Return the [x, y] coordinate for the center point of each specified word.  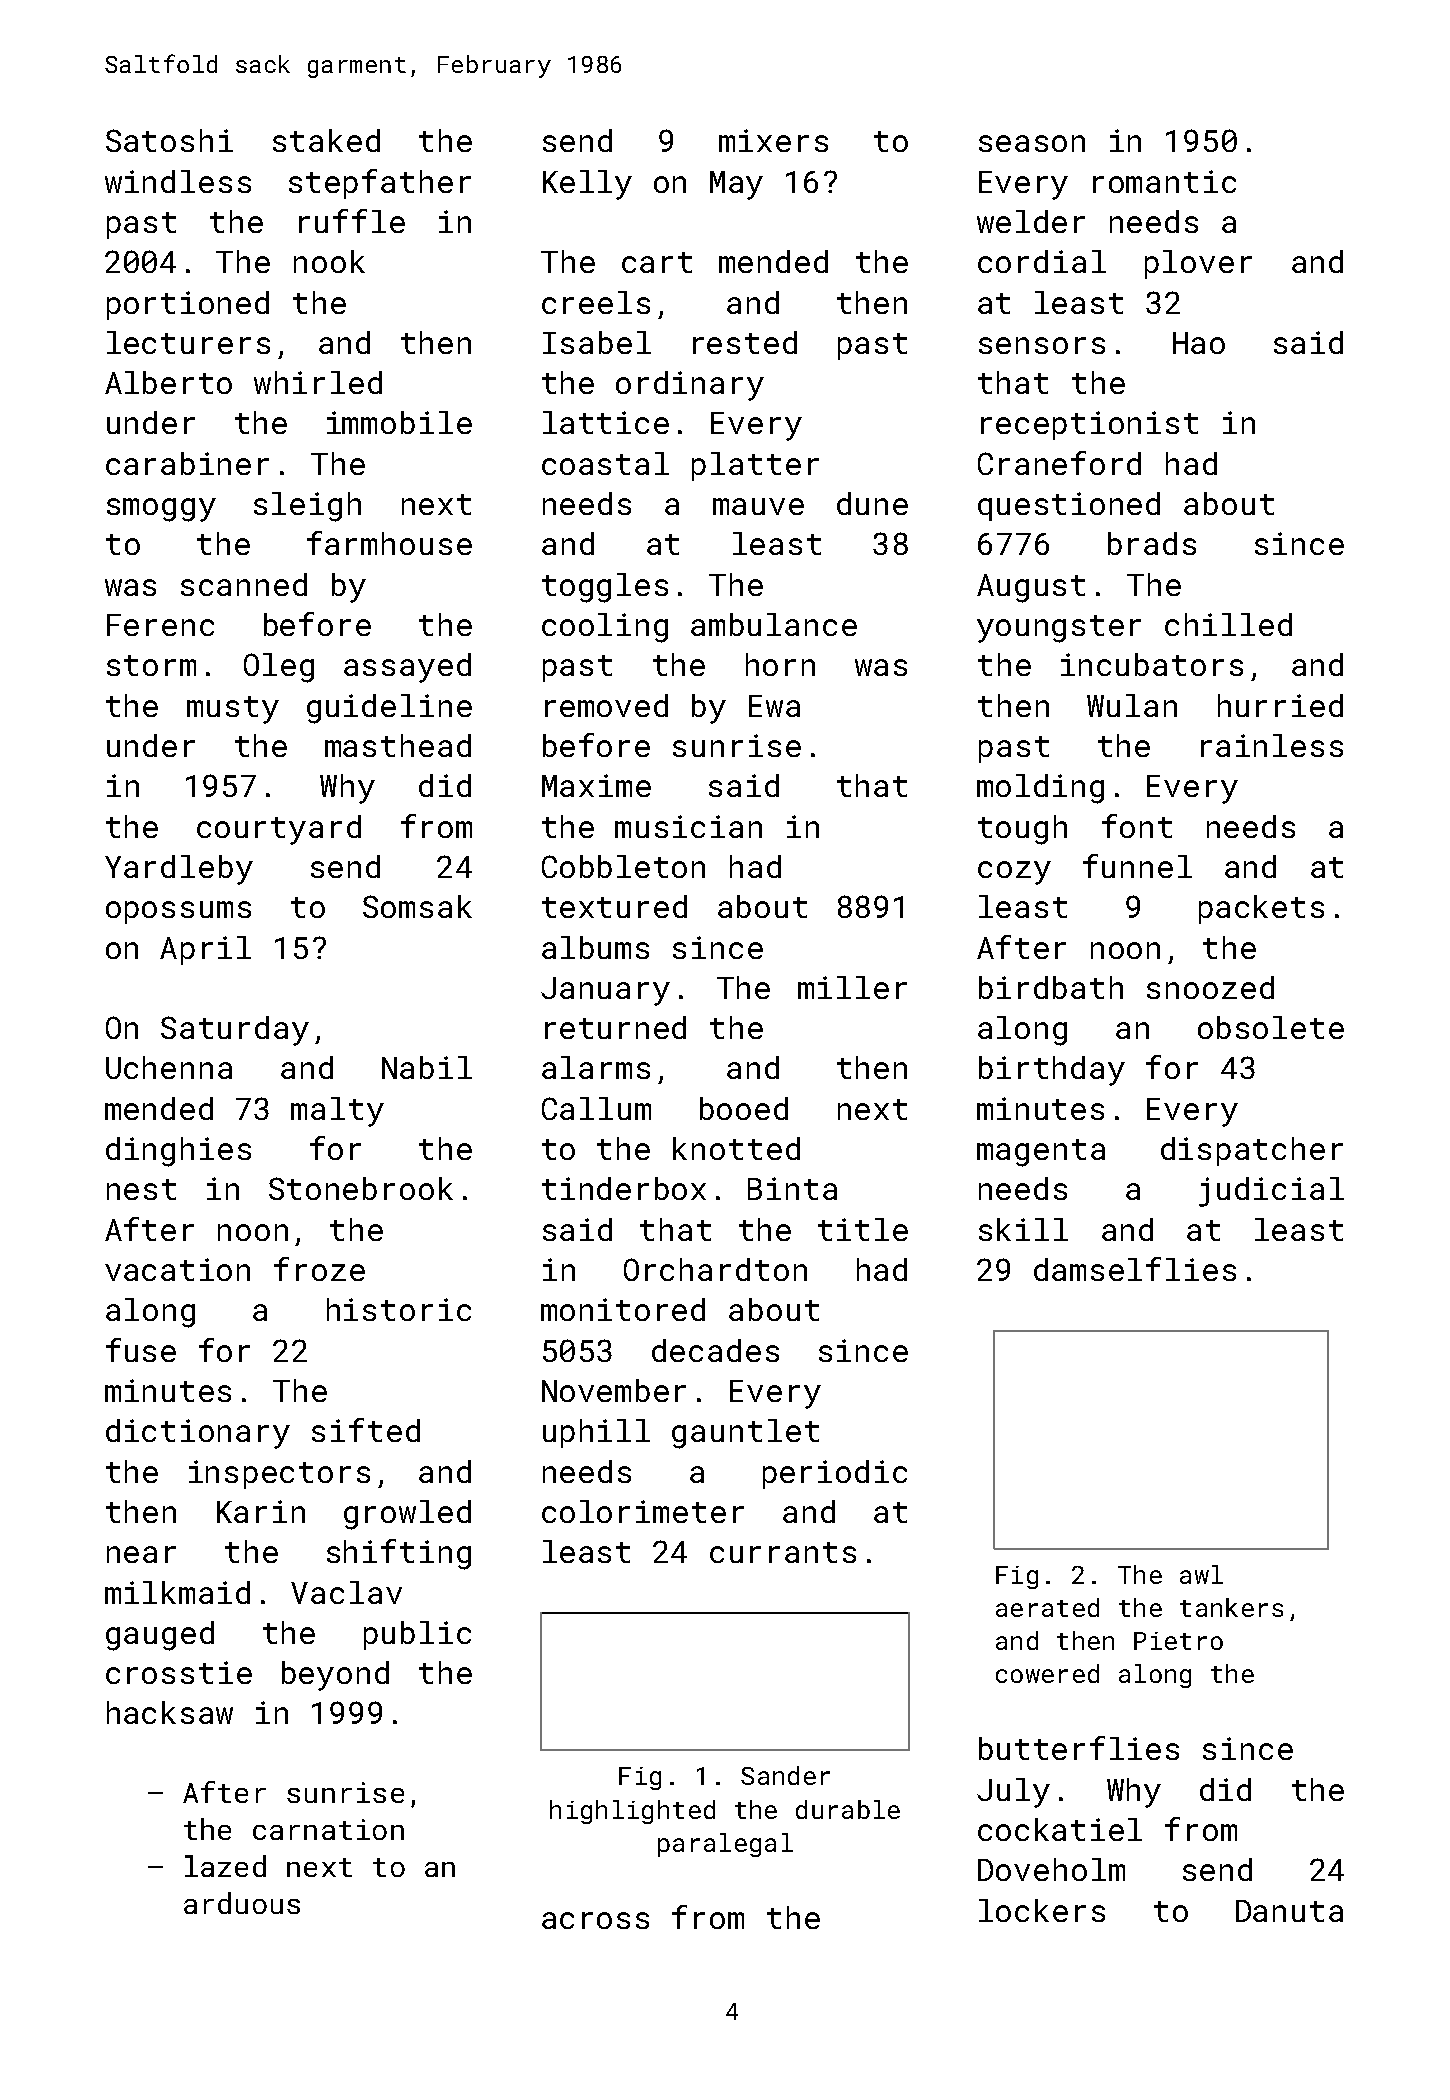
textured [614, 906]
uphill [596, 1433]
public [417, 1635]
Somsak [417, 906]
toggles [605, 588]
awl [1201, 1574]
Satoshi [169, 140]
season [1032, 143]
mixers [773, 140]
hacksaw [170, 1712]
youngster [1059, 629]
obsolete [1271, 1027]
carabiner [187, 463]
